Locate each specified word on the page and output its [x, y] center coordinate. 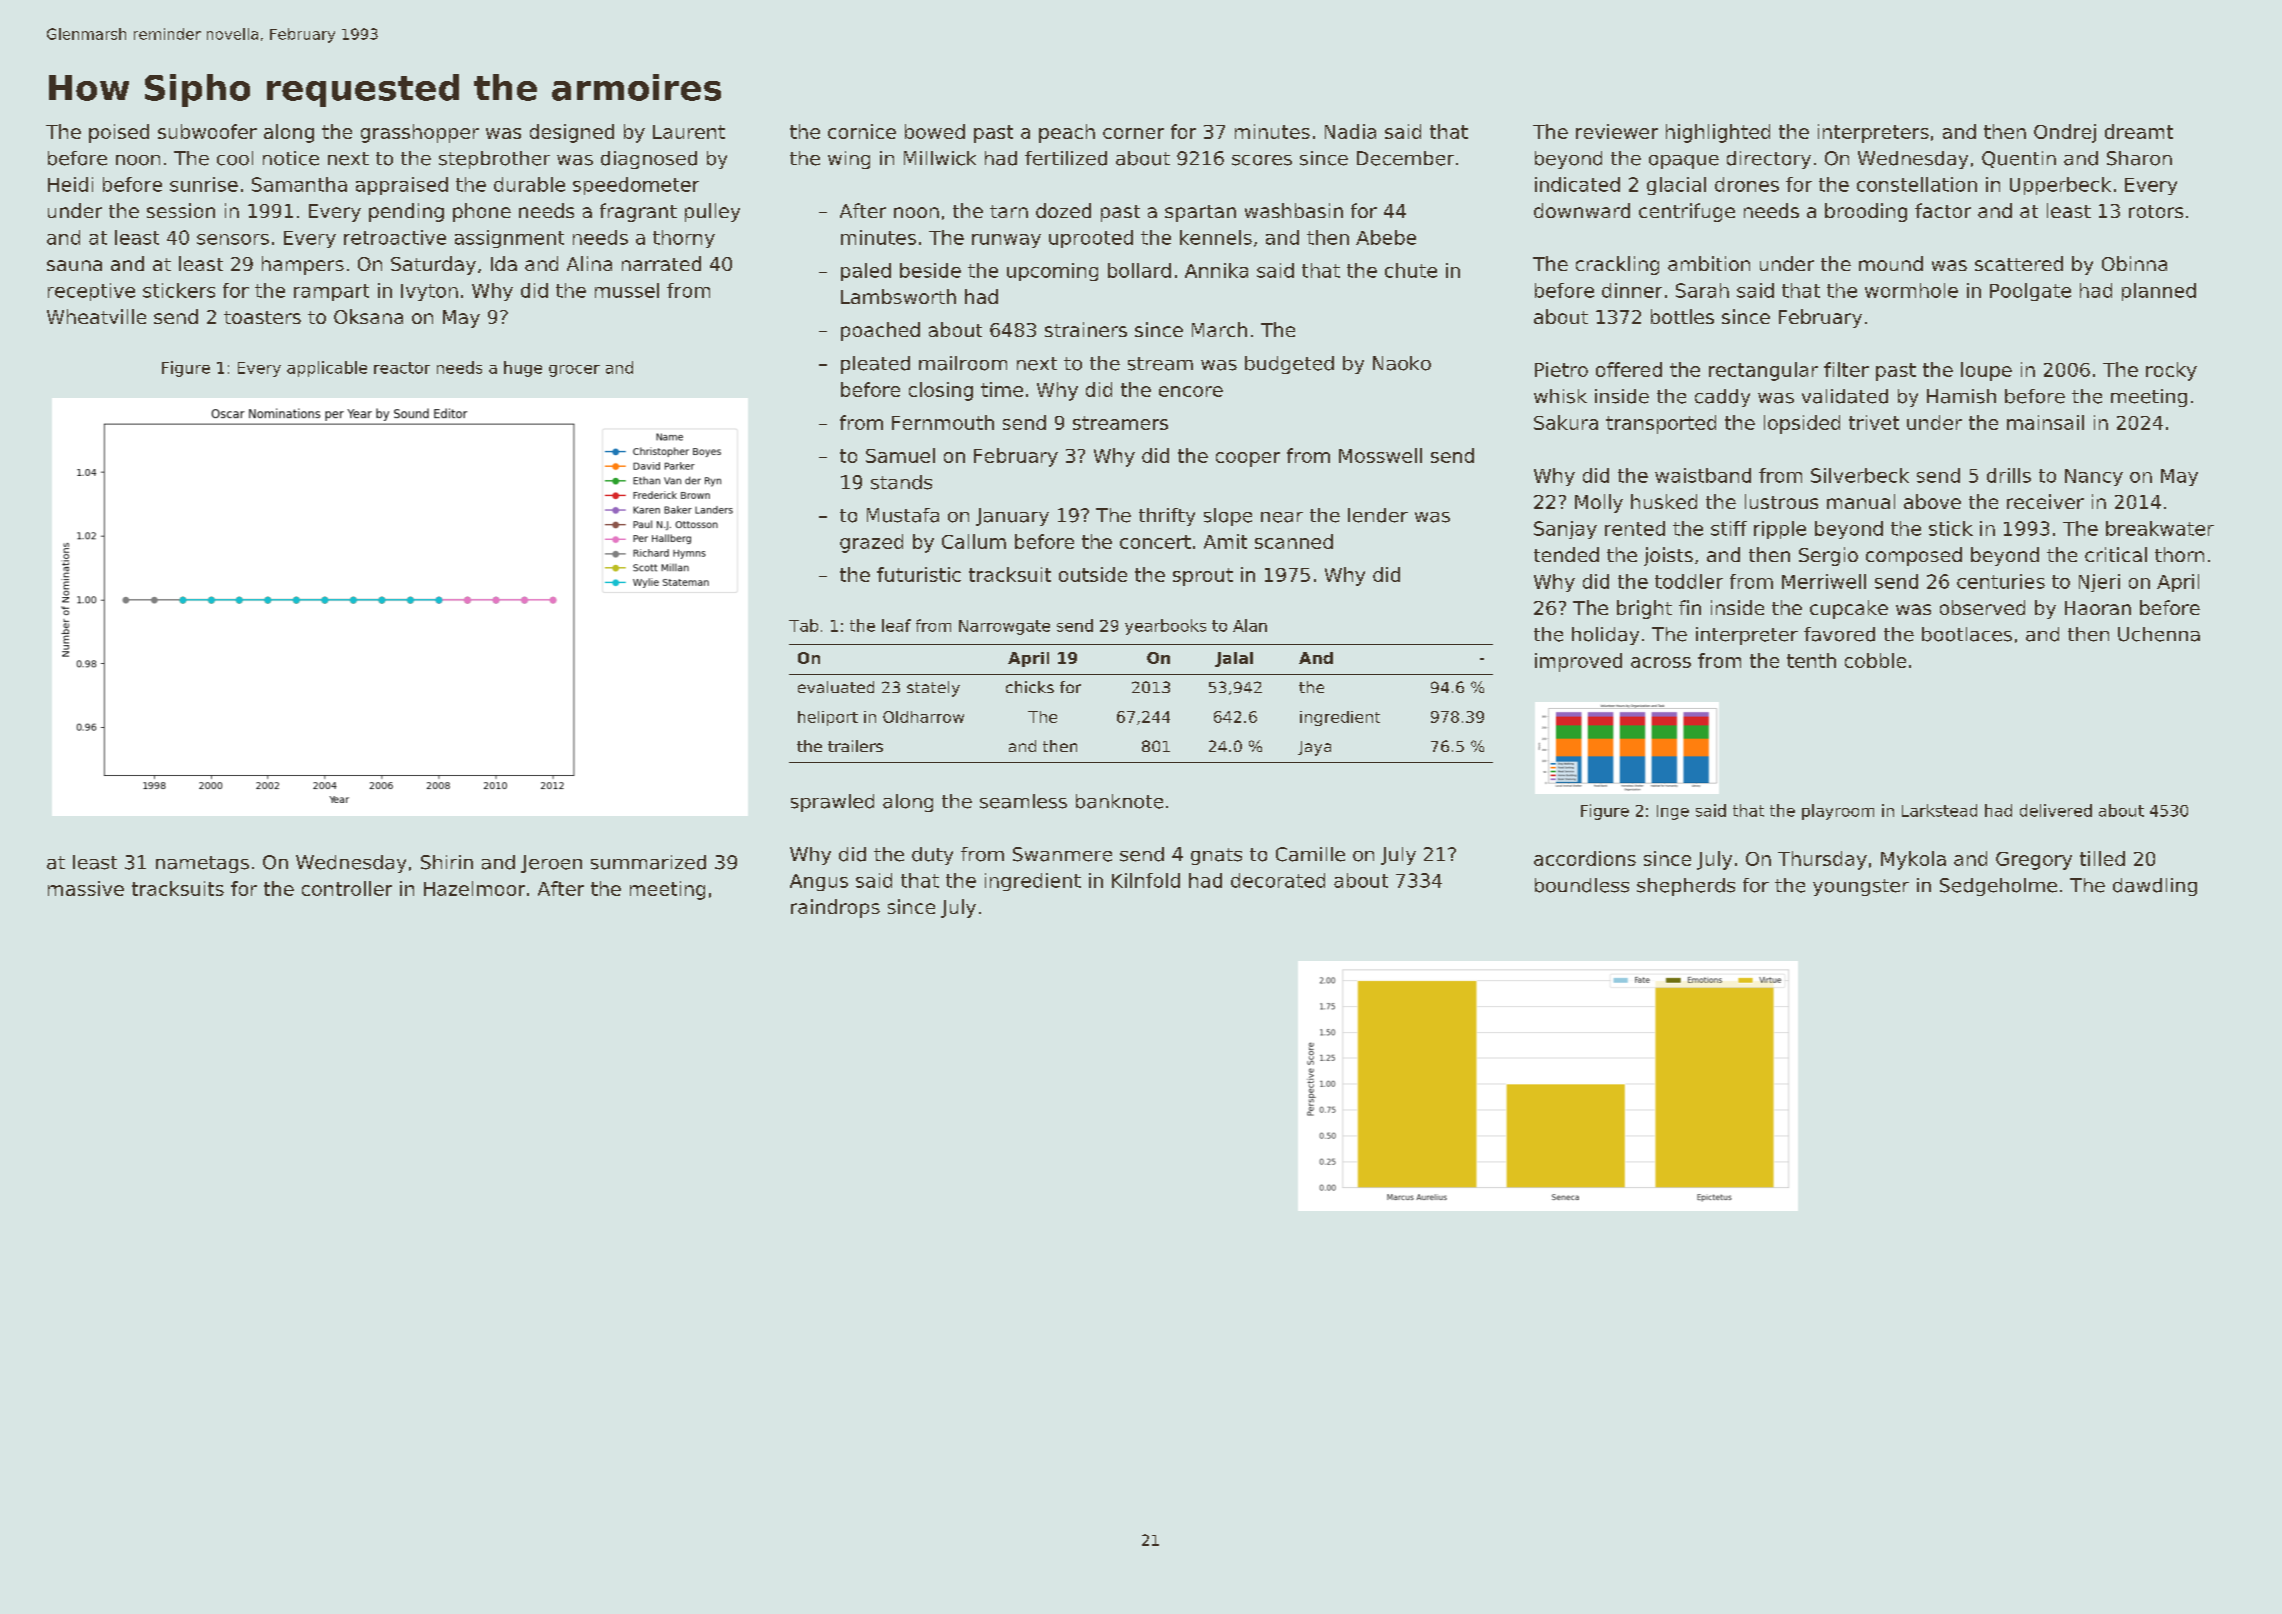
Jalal [1234, 659]
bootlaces [1967, 634]
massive [86, 888]
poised [119, 133]
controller [347, 888]
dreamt [2139, 131]
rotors [2156, 211]
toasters [262, 317]
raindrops [835, 908]
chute [1411, 270]
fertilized [1066, 158]
